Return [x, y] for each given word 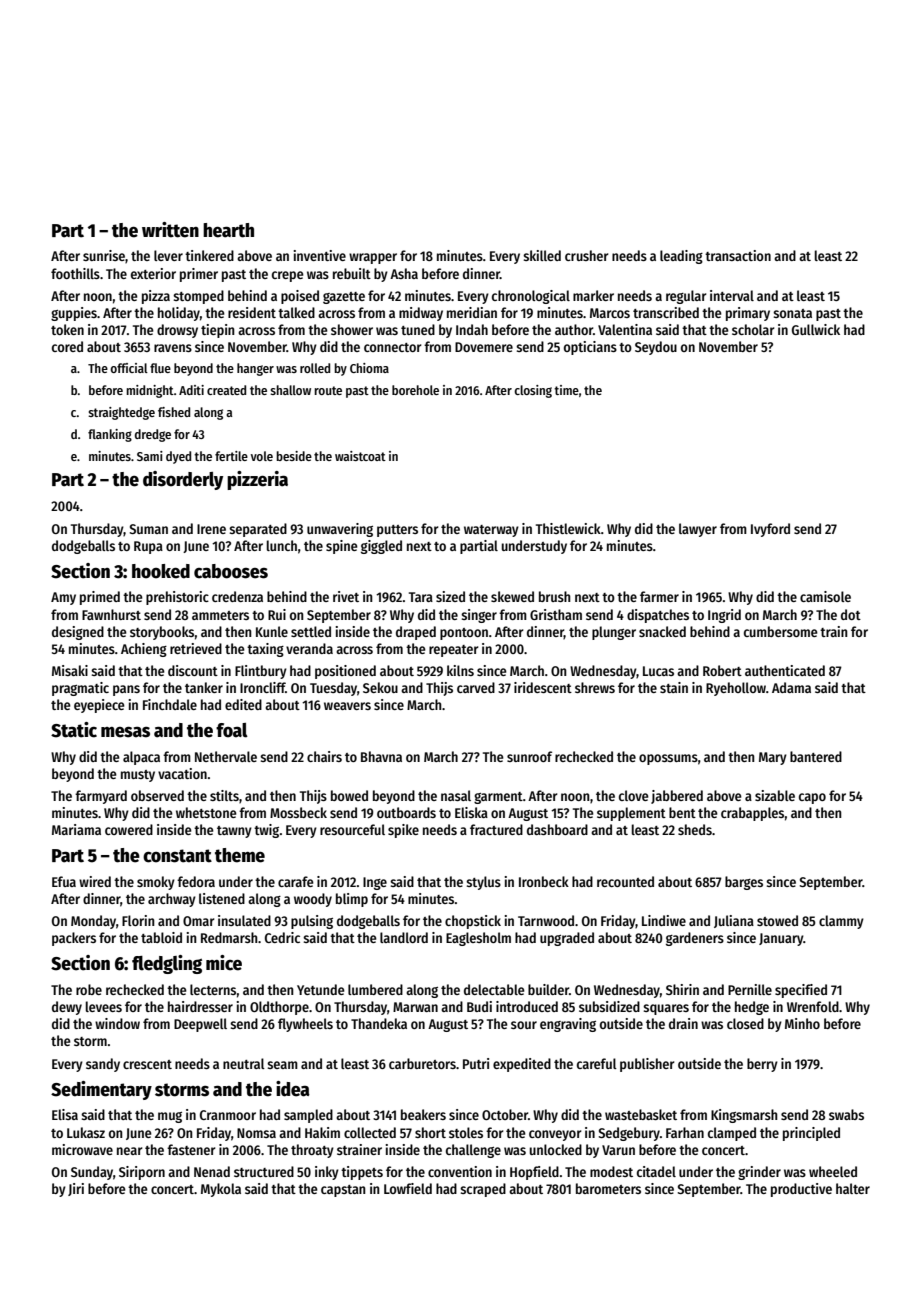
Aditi [191, 390]
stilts [224, 795]
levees [104, 1006]
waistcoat [360, 456]
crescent [147, 1064]
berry [762, 1065]
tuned [418, 329]
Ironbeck [544, 881]
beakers [423, 1114]
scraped [483, 1190]
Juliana [734, 921]
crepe [288, 276]
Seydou [656, 348]
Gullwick [816, 329]
